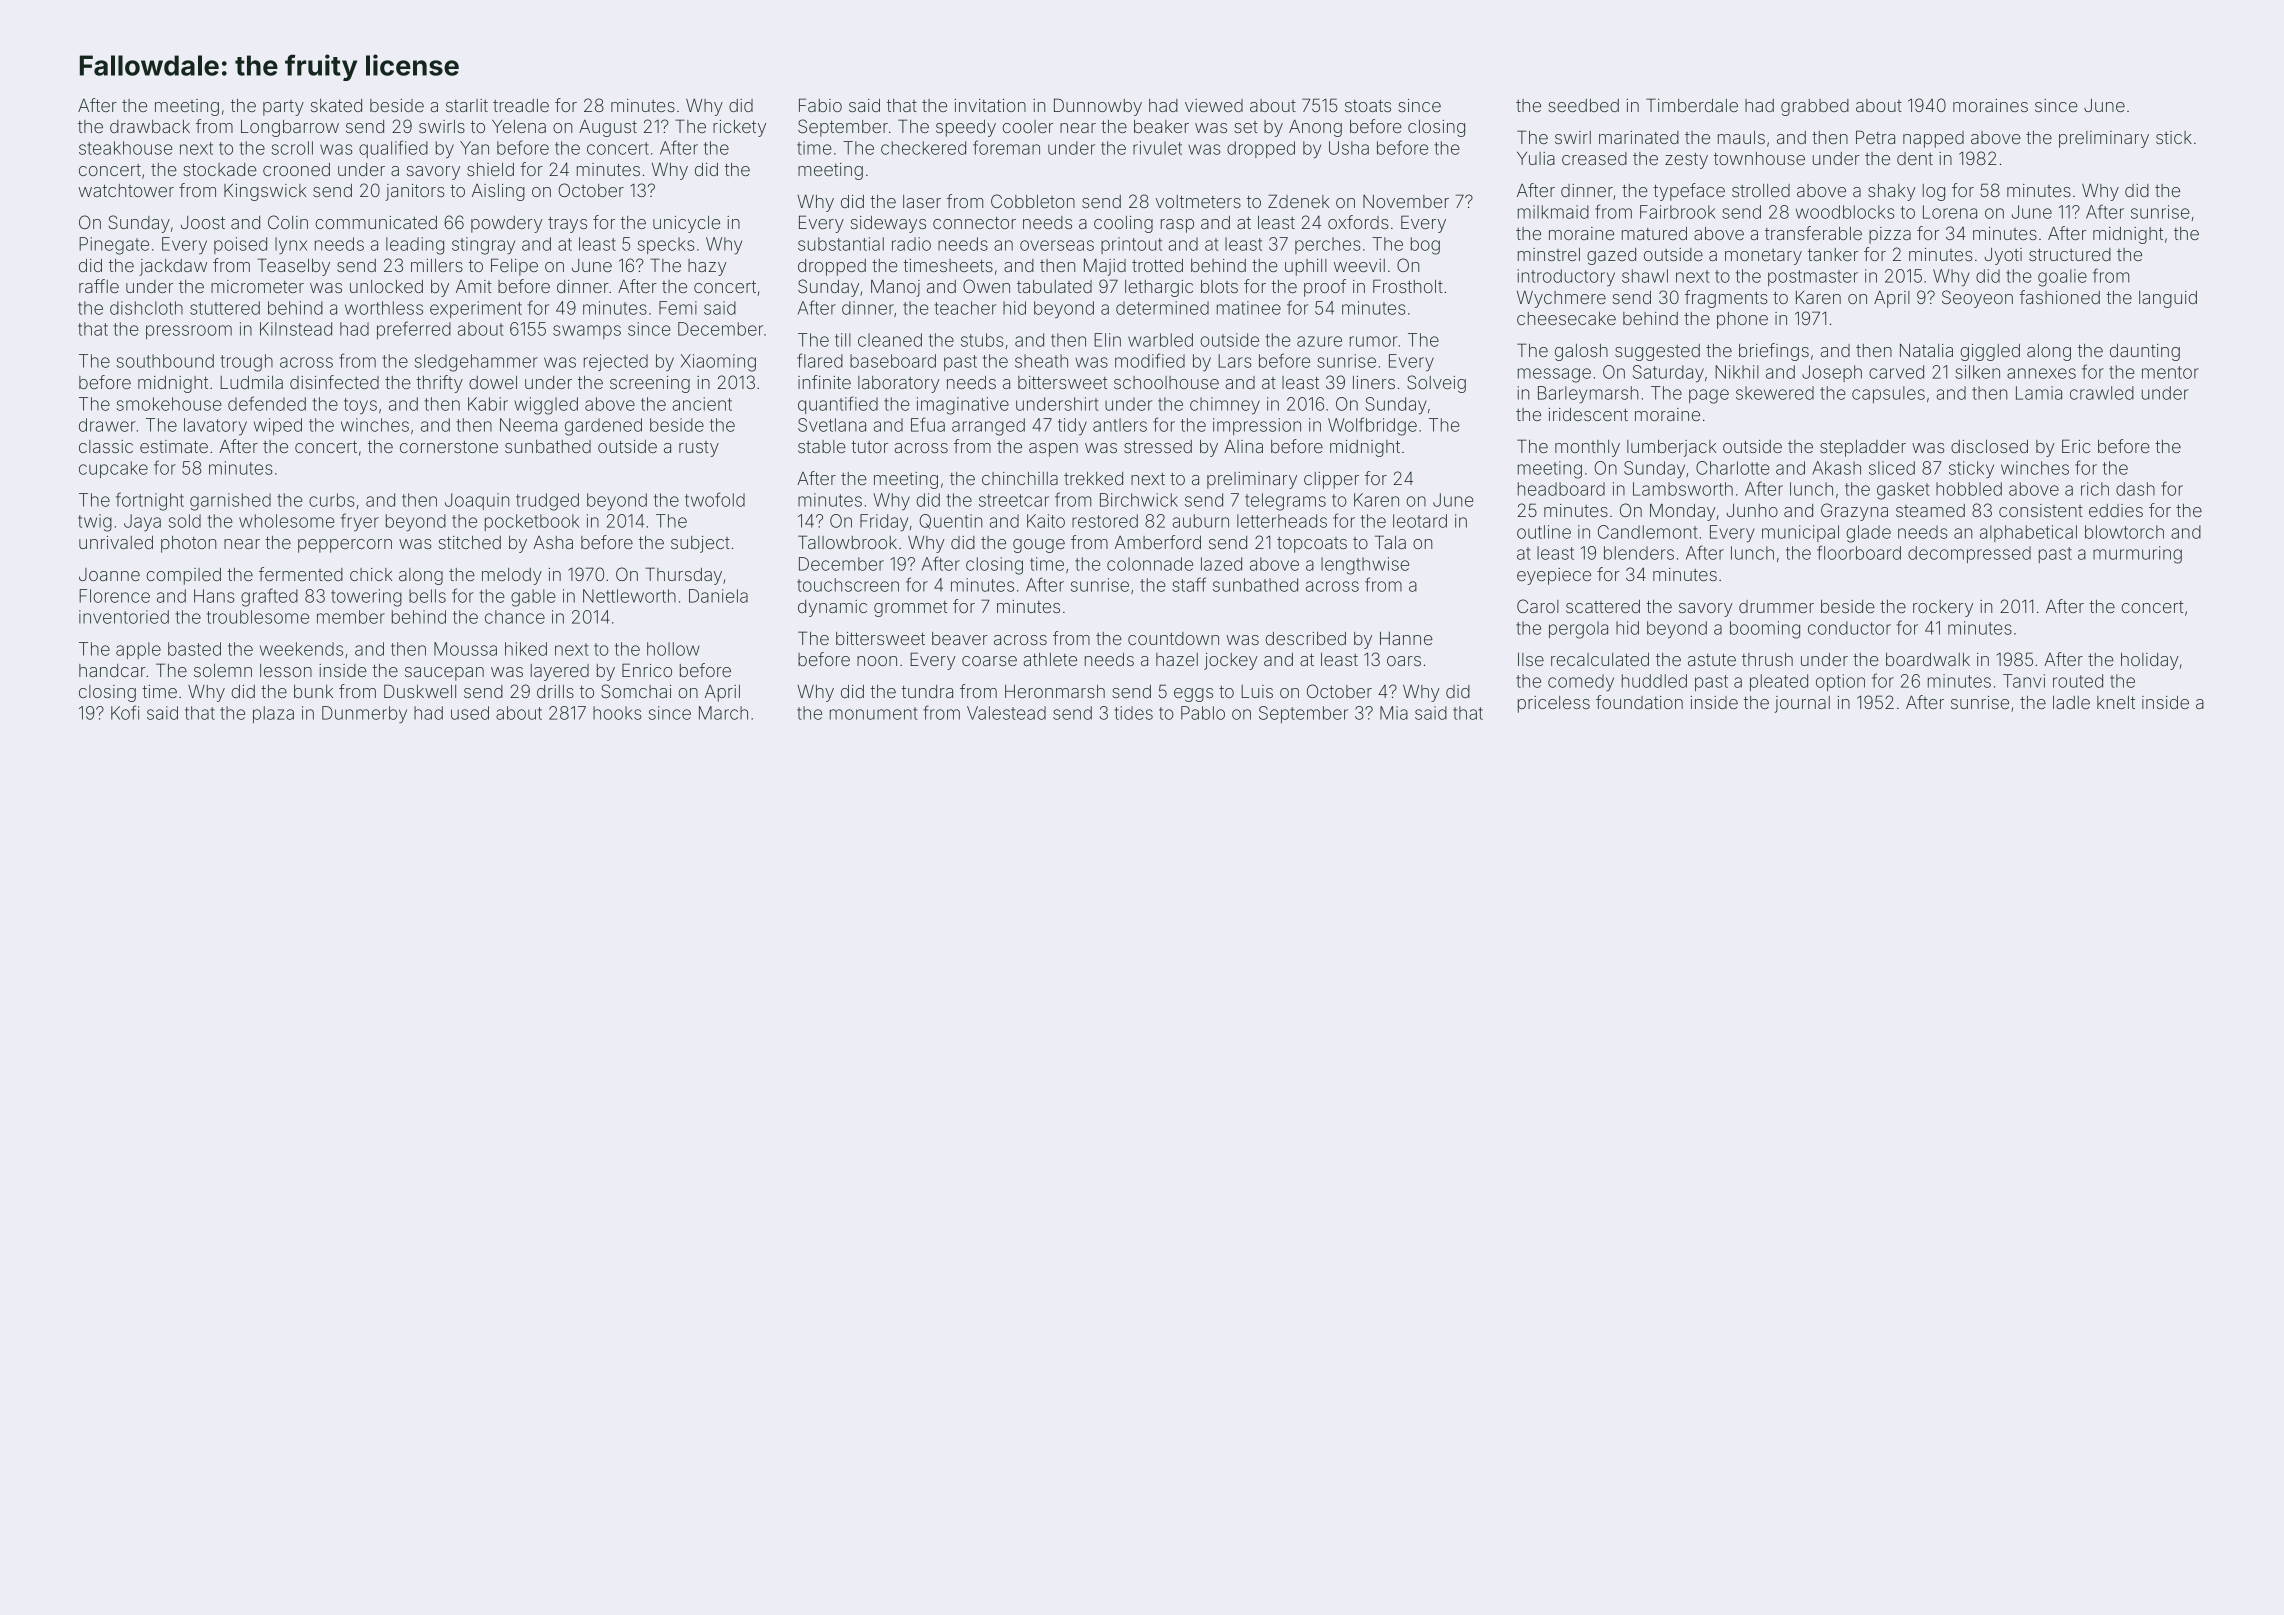 This screenshot has width=2284, height=1615. Describe the element at coordinates (1934, 192) in the screenshot. I see `log` at that location.
